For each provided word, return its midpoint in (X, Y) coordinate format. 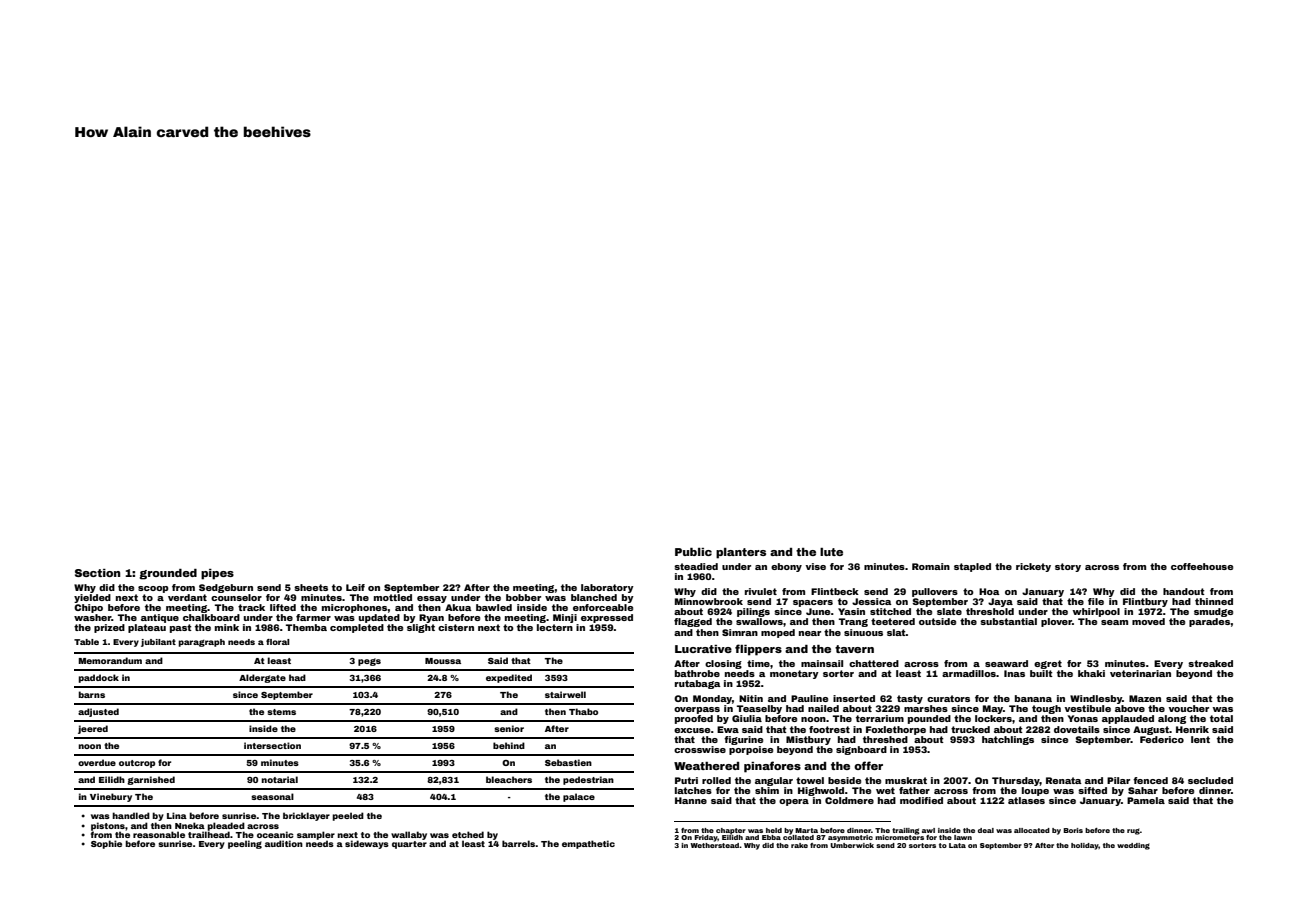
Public (693, 552)
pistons (108, 826)
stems (281, 712)
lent (1200, 739)
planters (741, 553)
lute (831, 552)
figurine (743, 740)
